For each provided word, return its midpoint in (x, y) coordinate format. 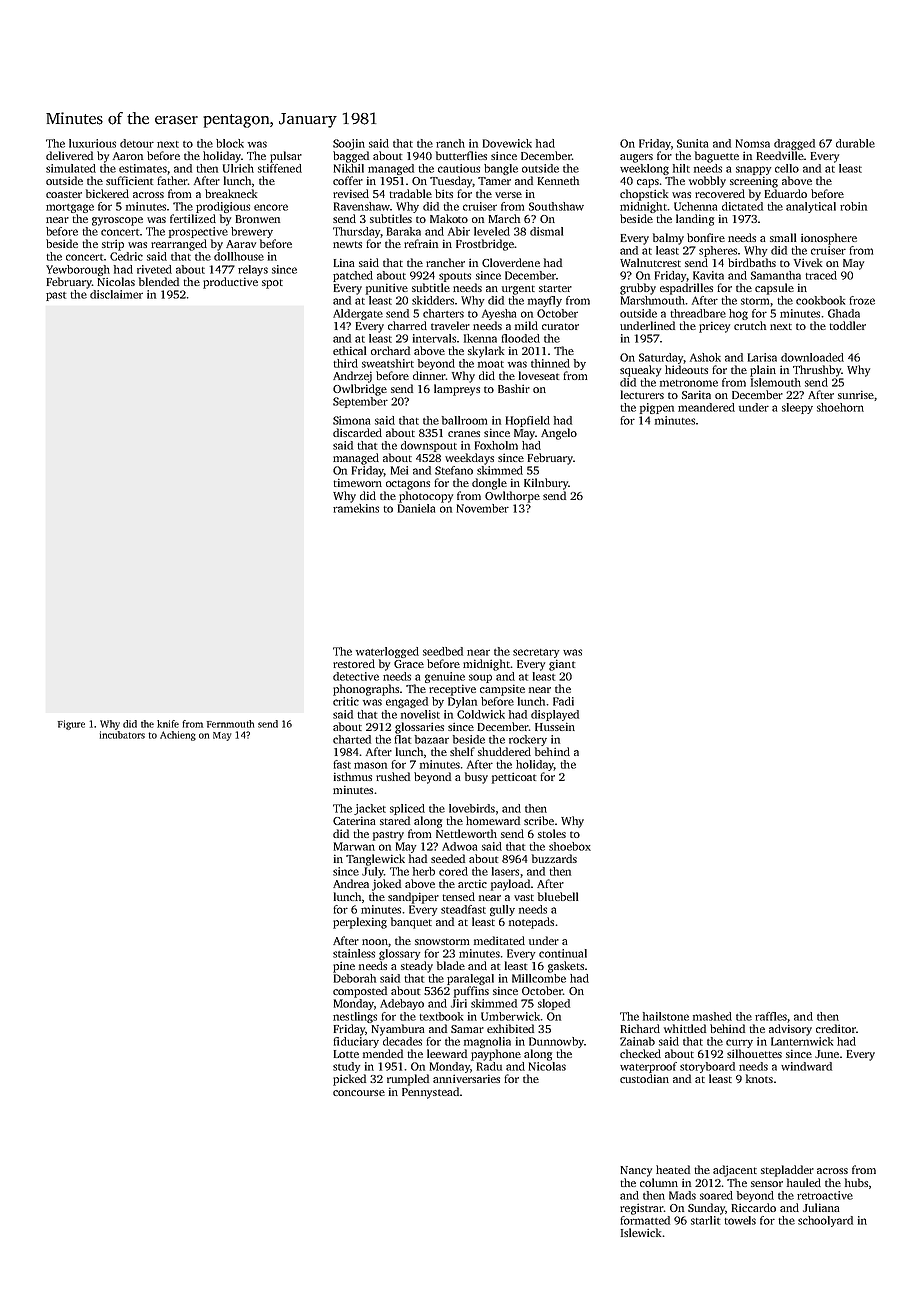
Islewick (641, 1232)
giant (562, 665)
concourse (359, 1093)
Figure (71, 725)
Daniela (416, 508)
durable (855, 143)
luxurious (92, 143)
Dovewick (507, 143)
